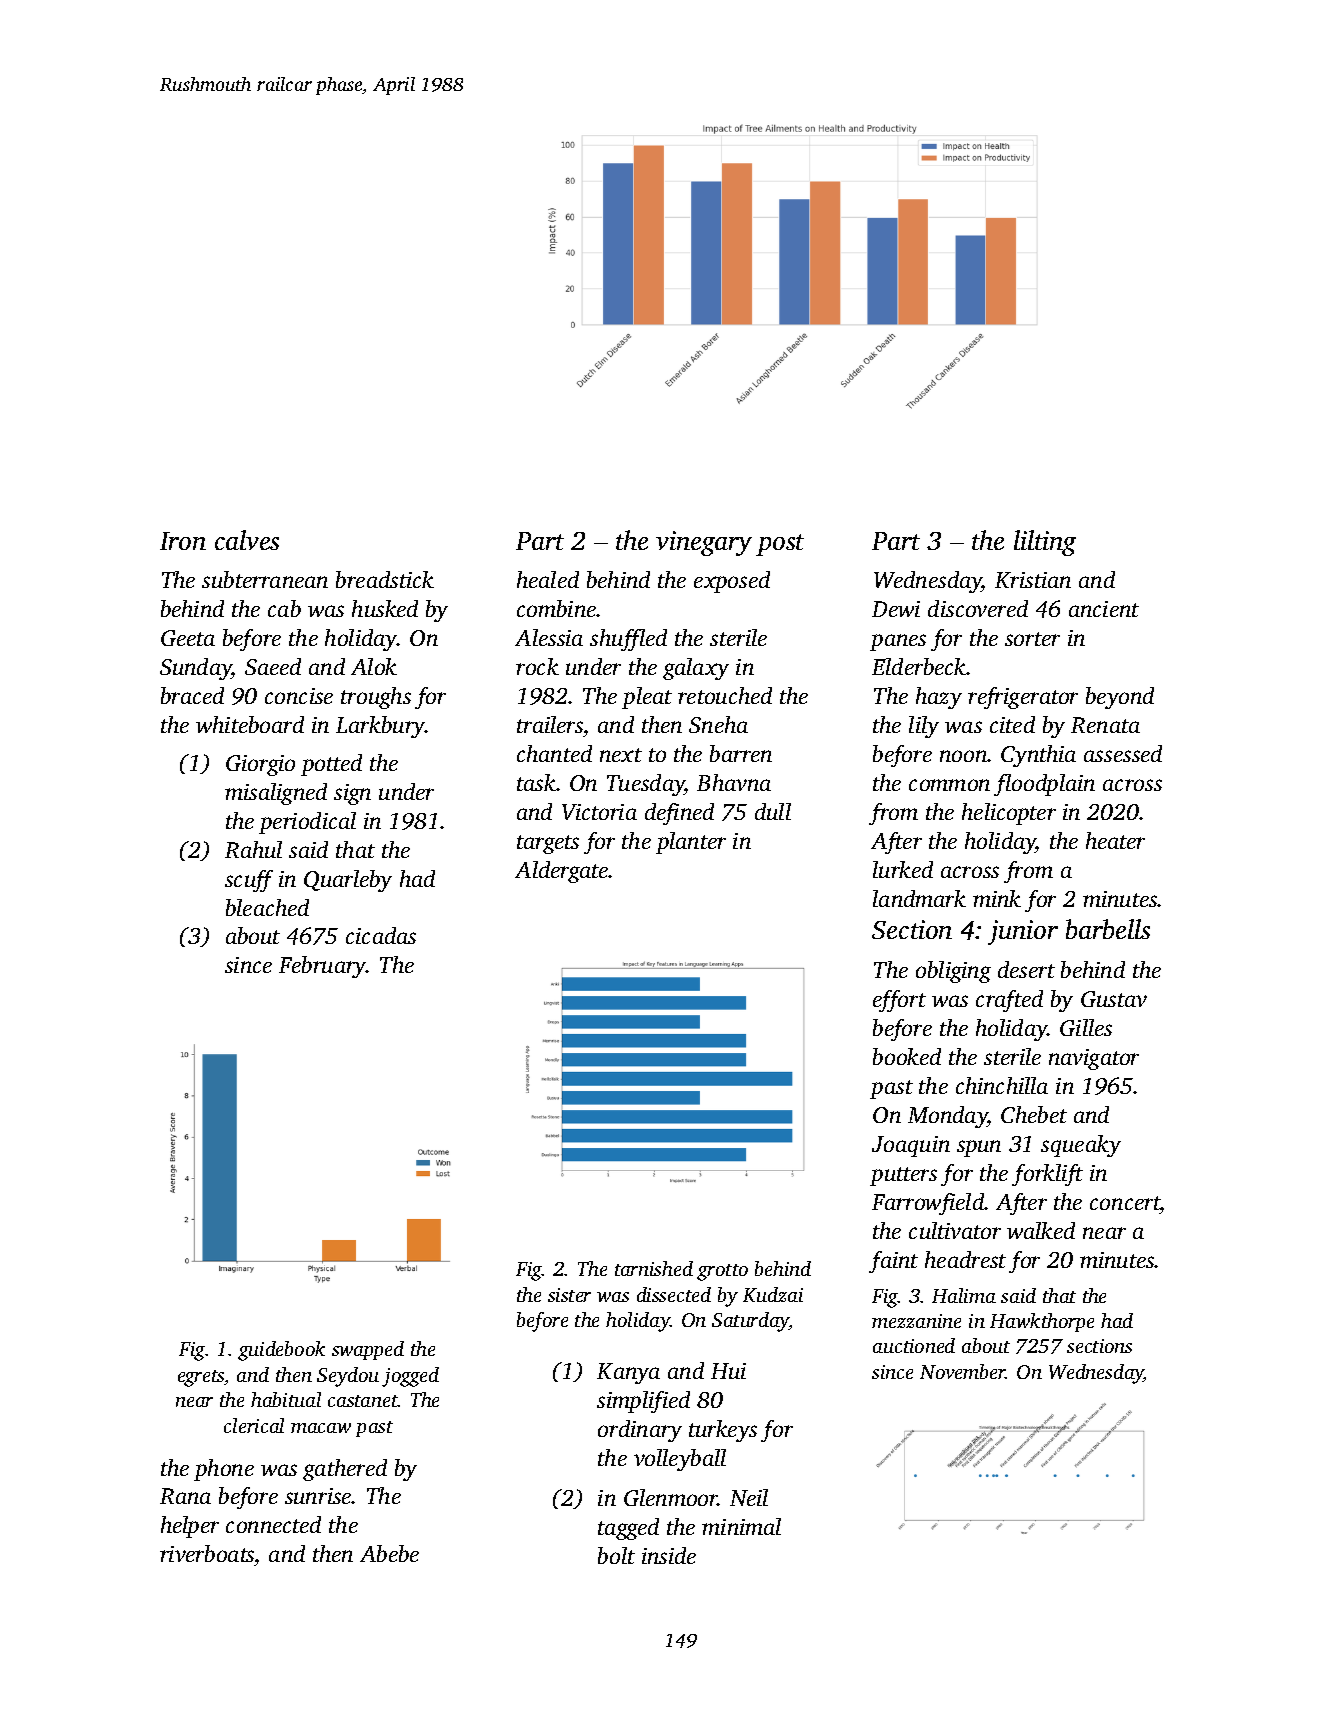  What do you see at coordinates (674, 1294) in the screenshot?
I see `dissected` at bounding box center [674, 1294].
